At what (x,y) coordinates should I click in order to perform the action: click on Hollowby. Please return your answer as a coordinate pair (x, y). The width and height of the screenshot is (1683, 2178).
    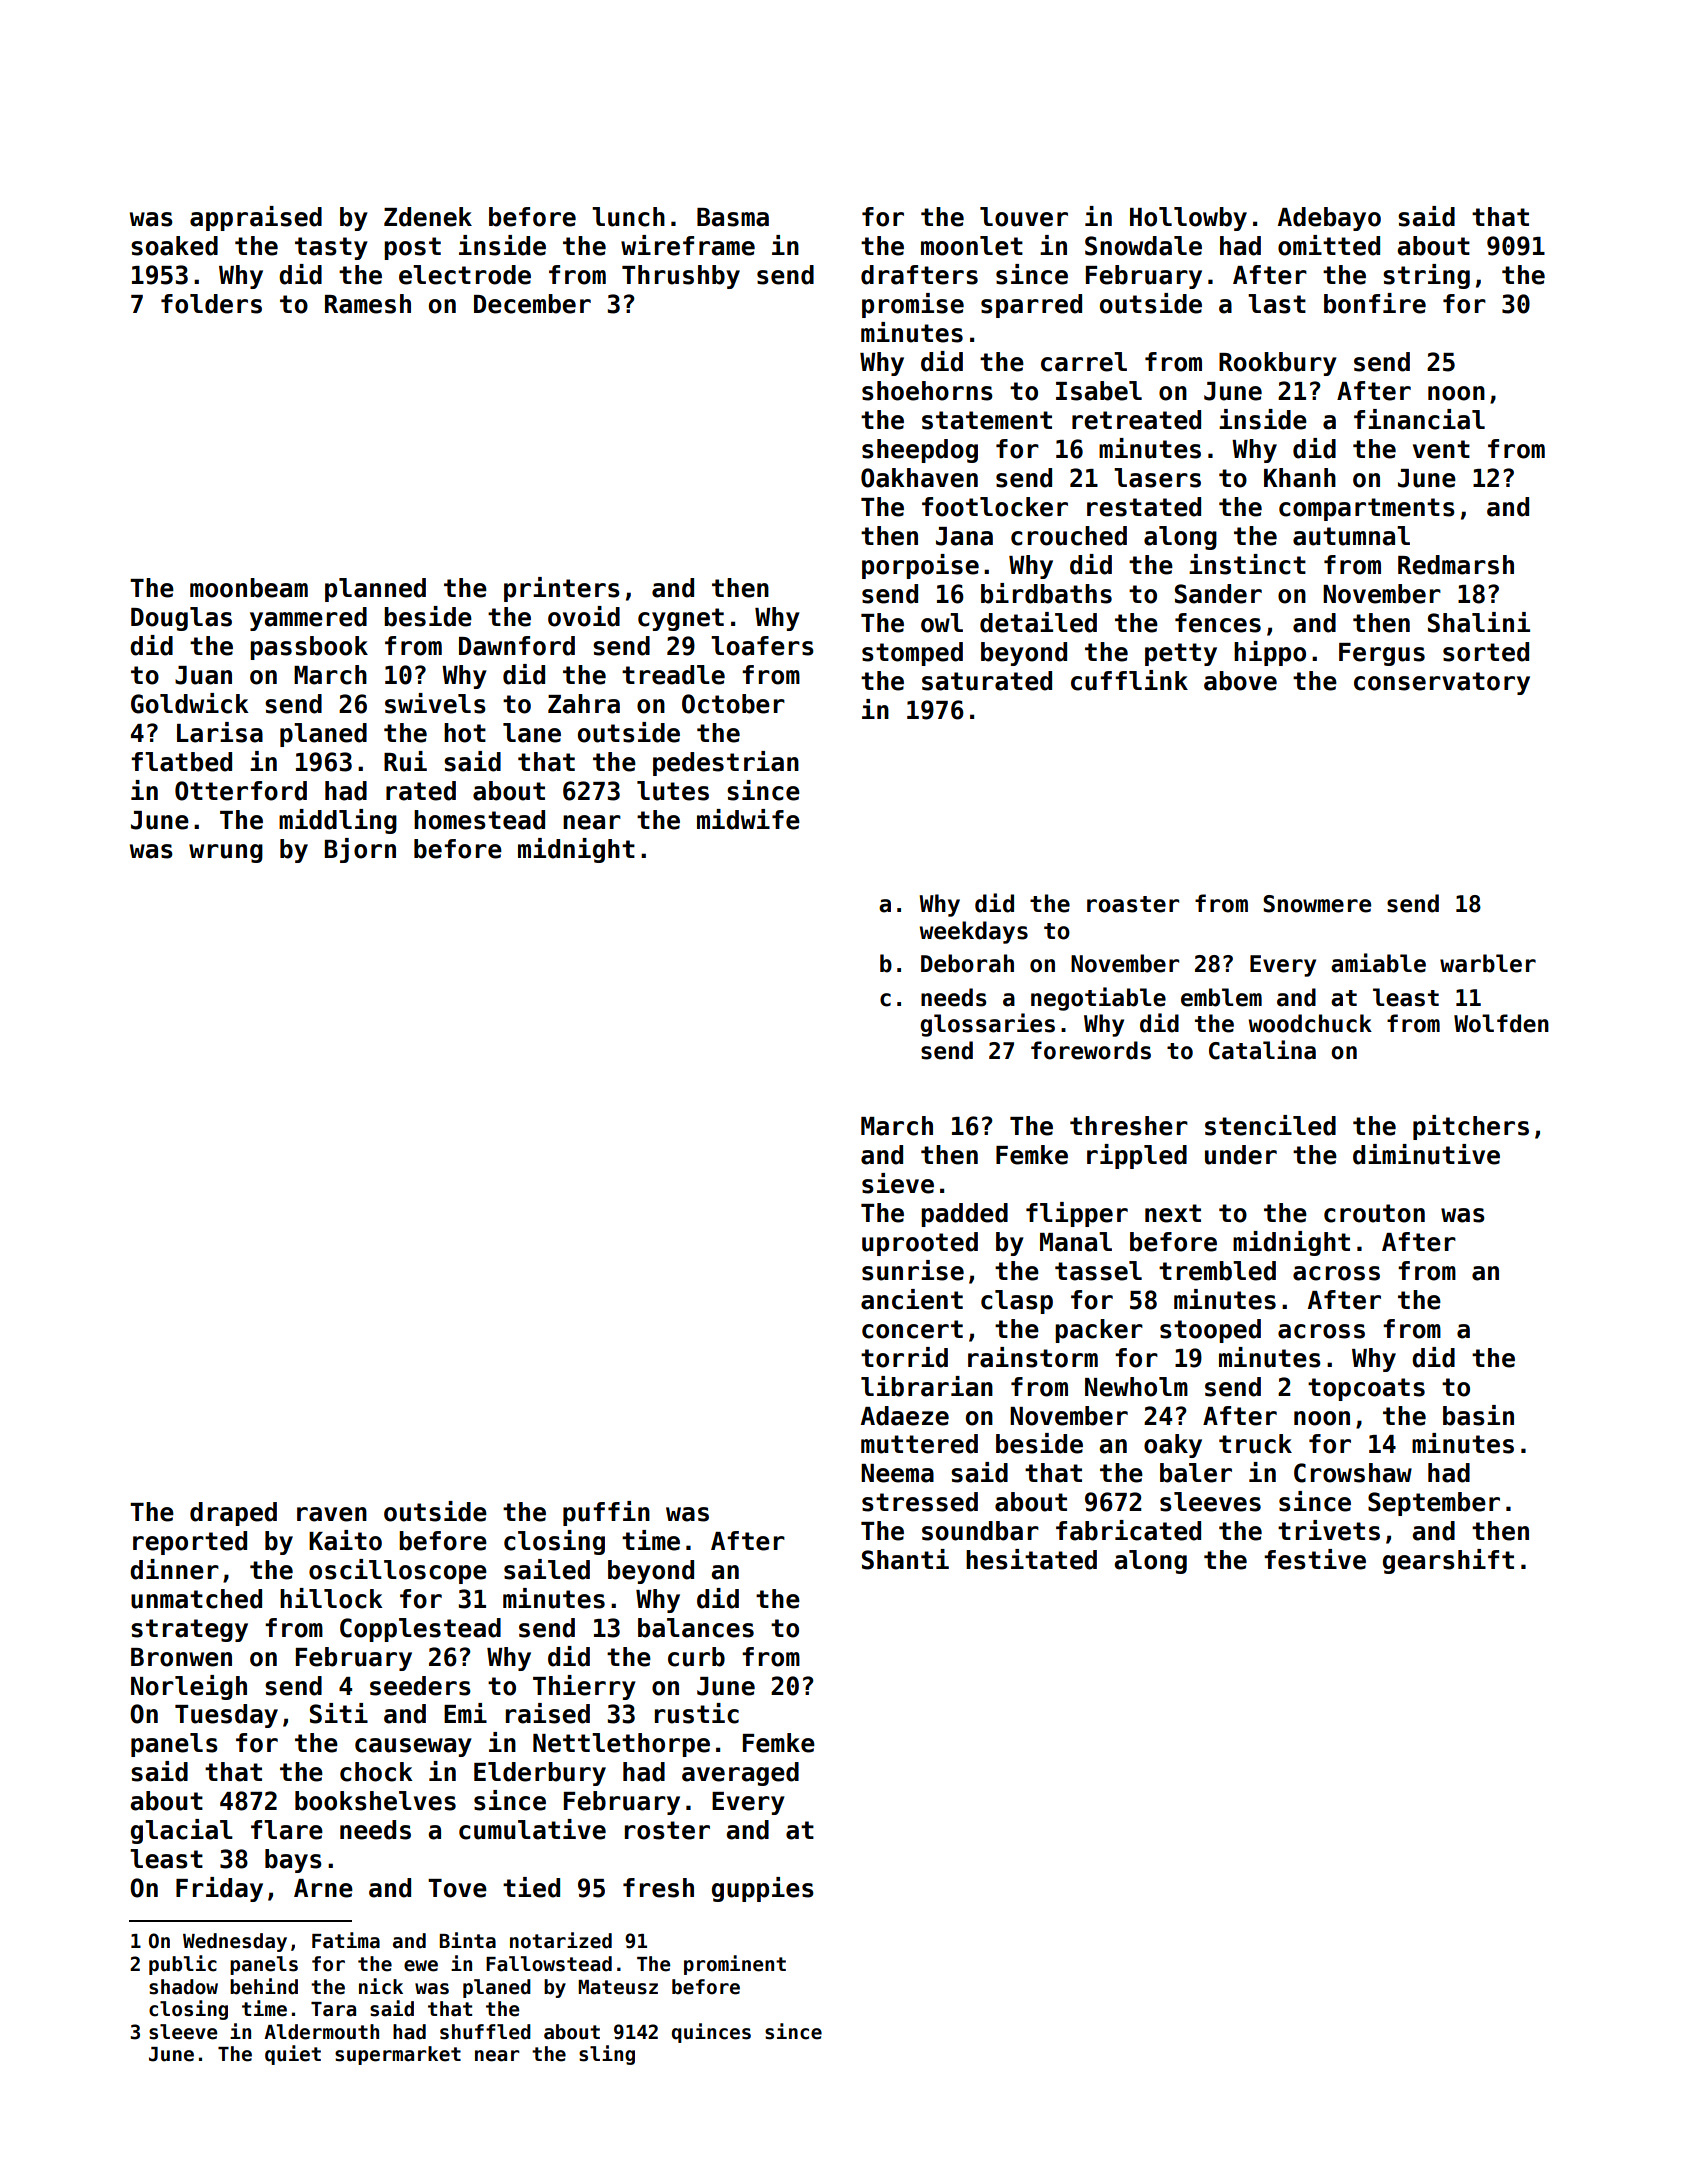
    Looking at the image, I should click on (1188, 219).
